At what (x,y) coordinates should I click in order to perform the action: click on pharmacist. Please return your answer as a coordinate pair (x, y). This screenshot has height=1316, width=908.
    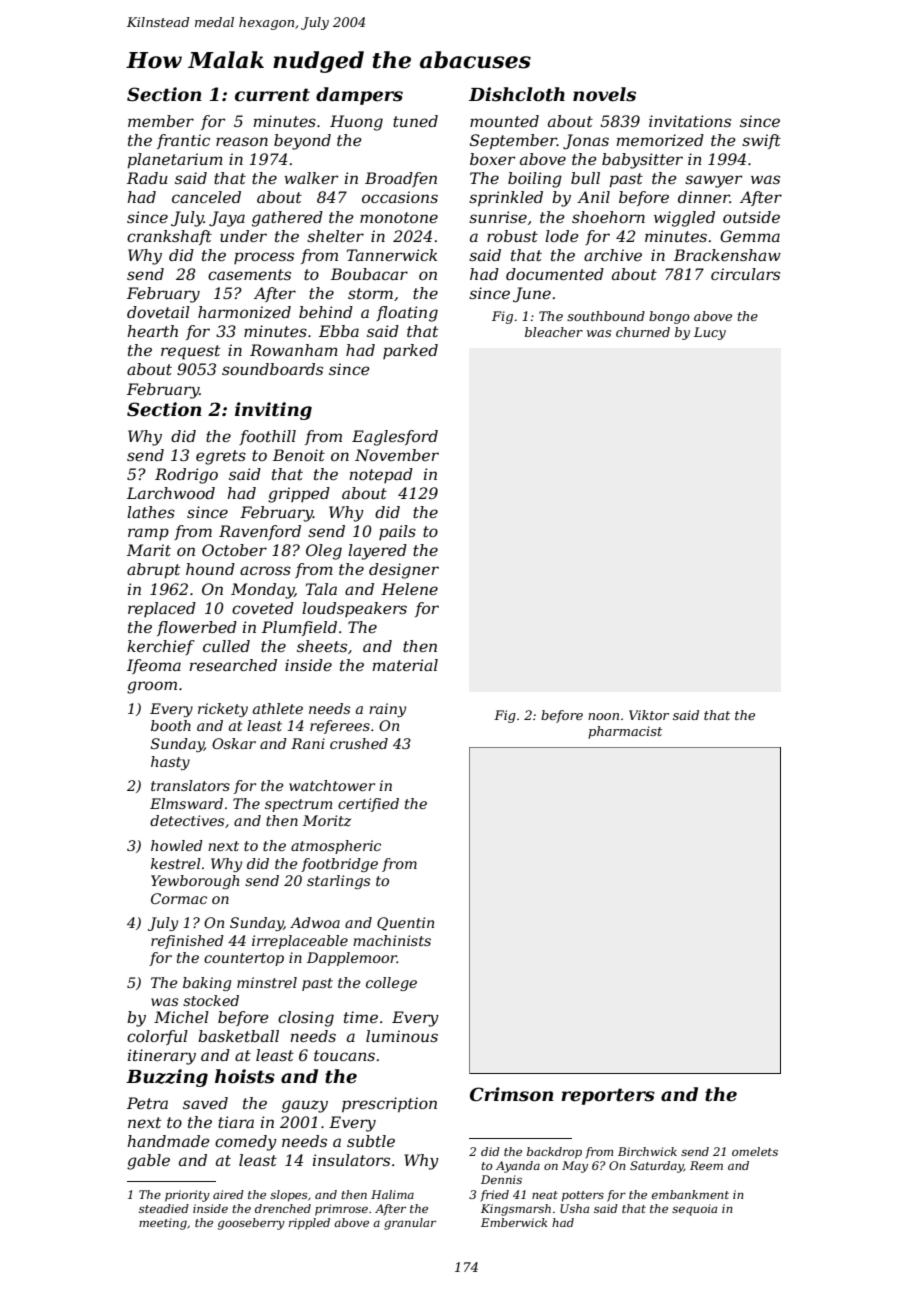
    Looking at the image, I should click on (625, 732).
